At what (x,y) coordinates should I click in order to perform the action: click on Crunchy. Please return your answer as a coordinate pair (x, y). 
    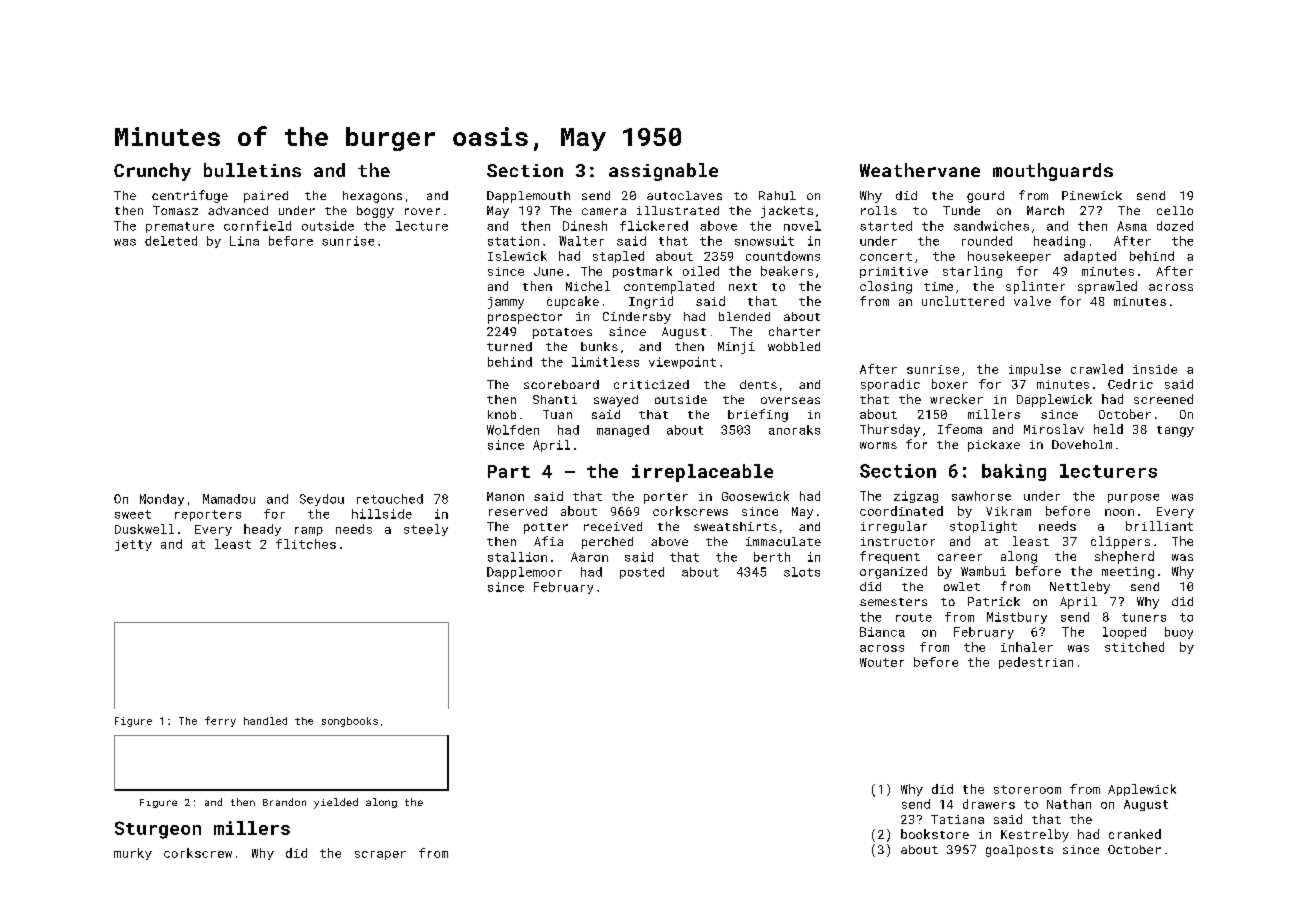
    Looking at the image, I should click on (152, 172).
